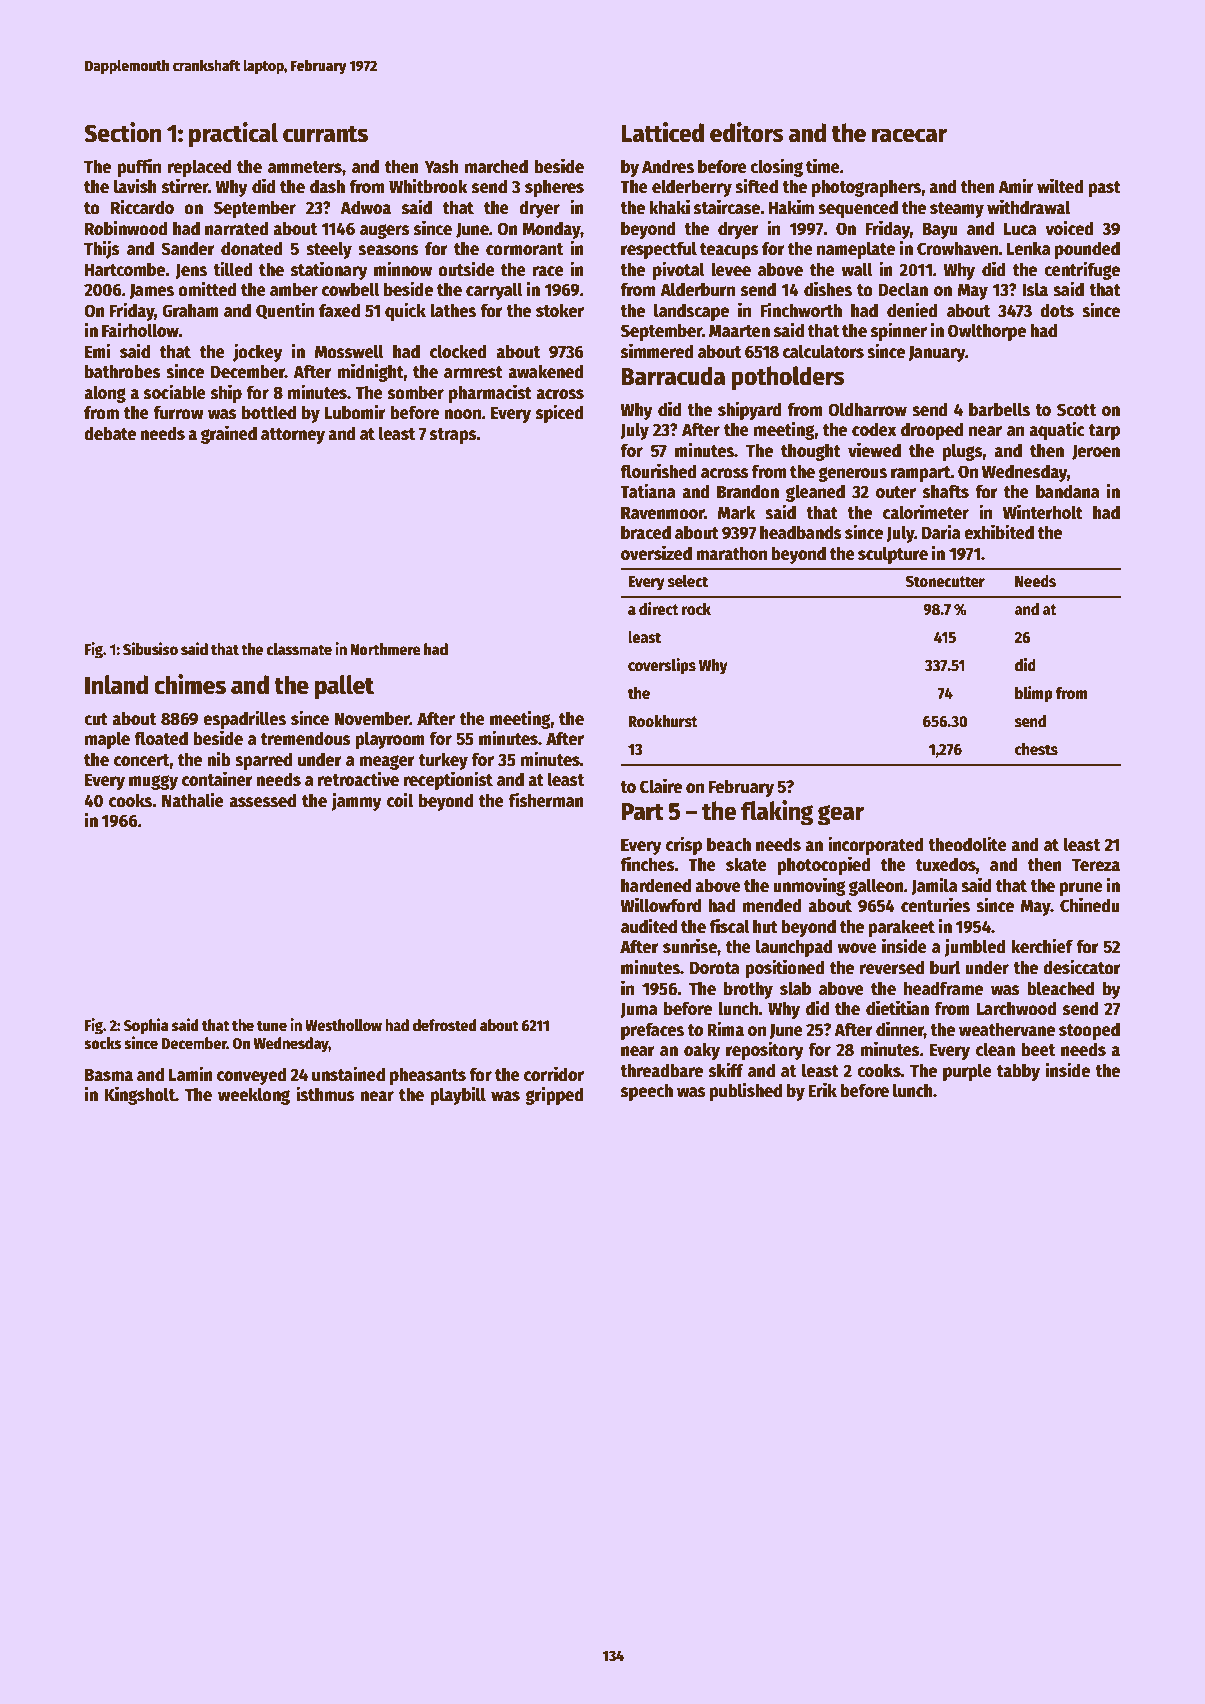 The image size is (1205, 1704). Describe the element at coordinates (1068, 491) in the screenshot. I see `bandana` at that location.
